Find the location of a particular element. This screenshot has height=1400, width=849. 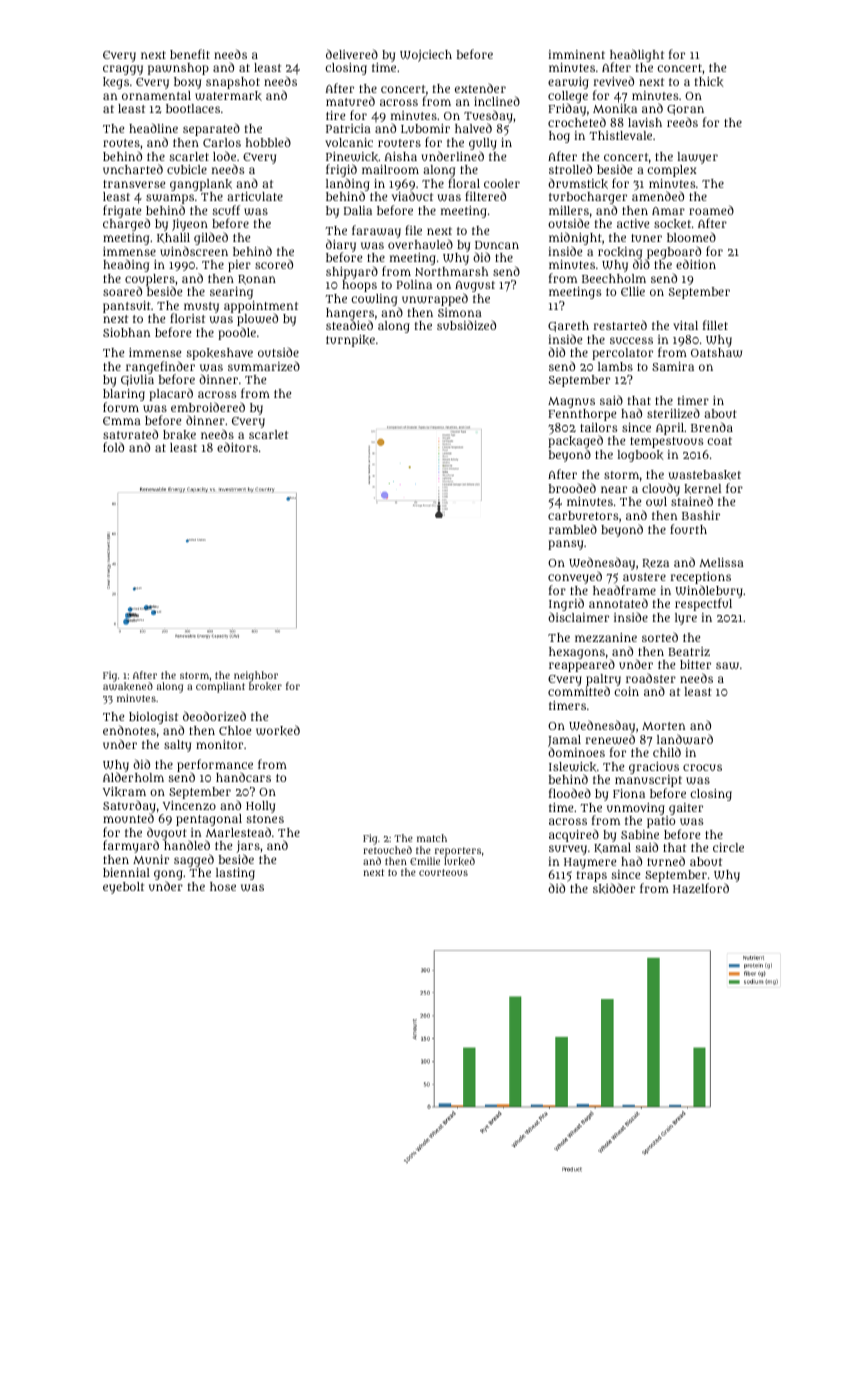

Hazelford is located at coordinates (701, 888).
